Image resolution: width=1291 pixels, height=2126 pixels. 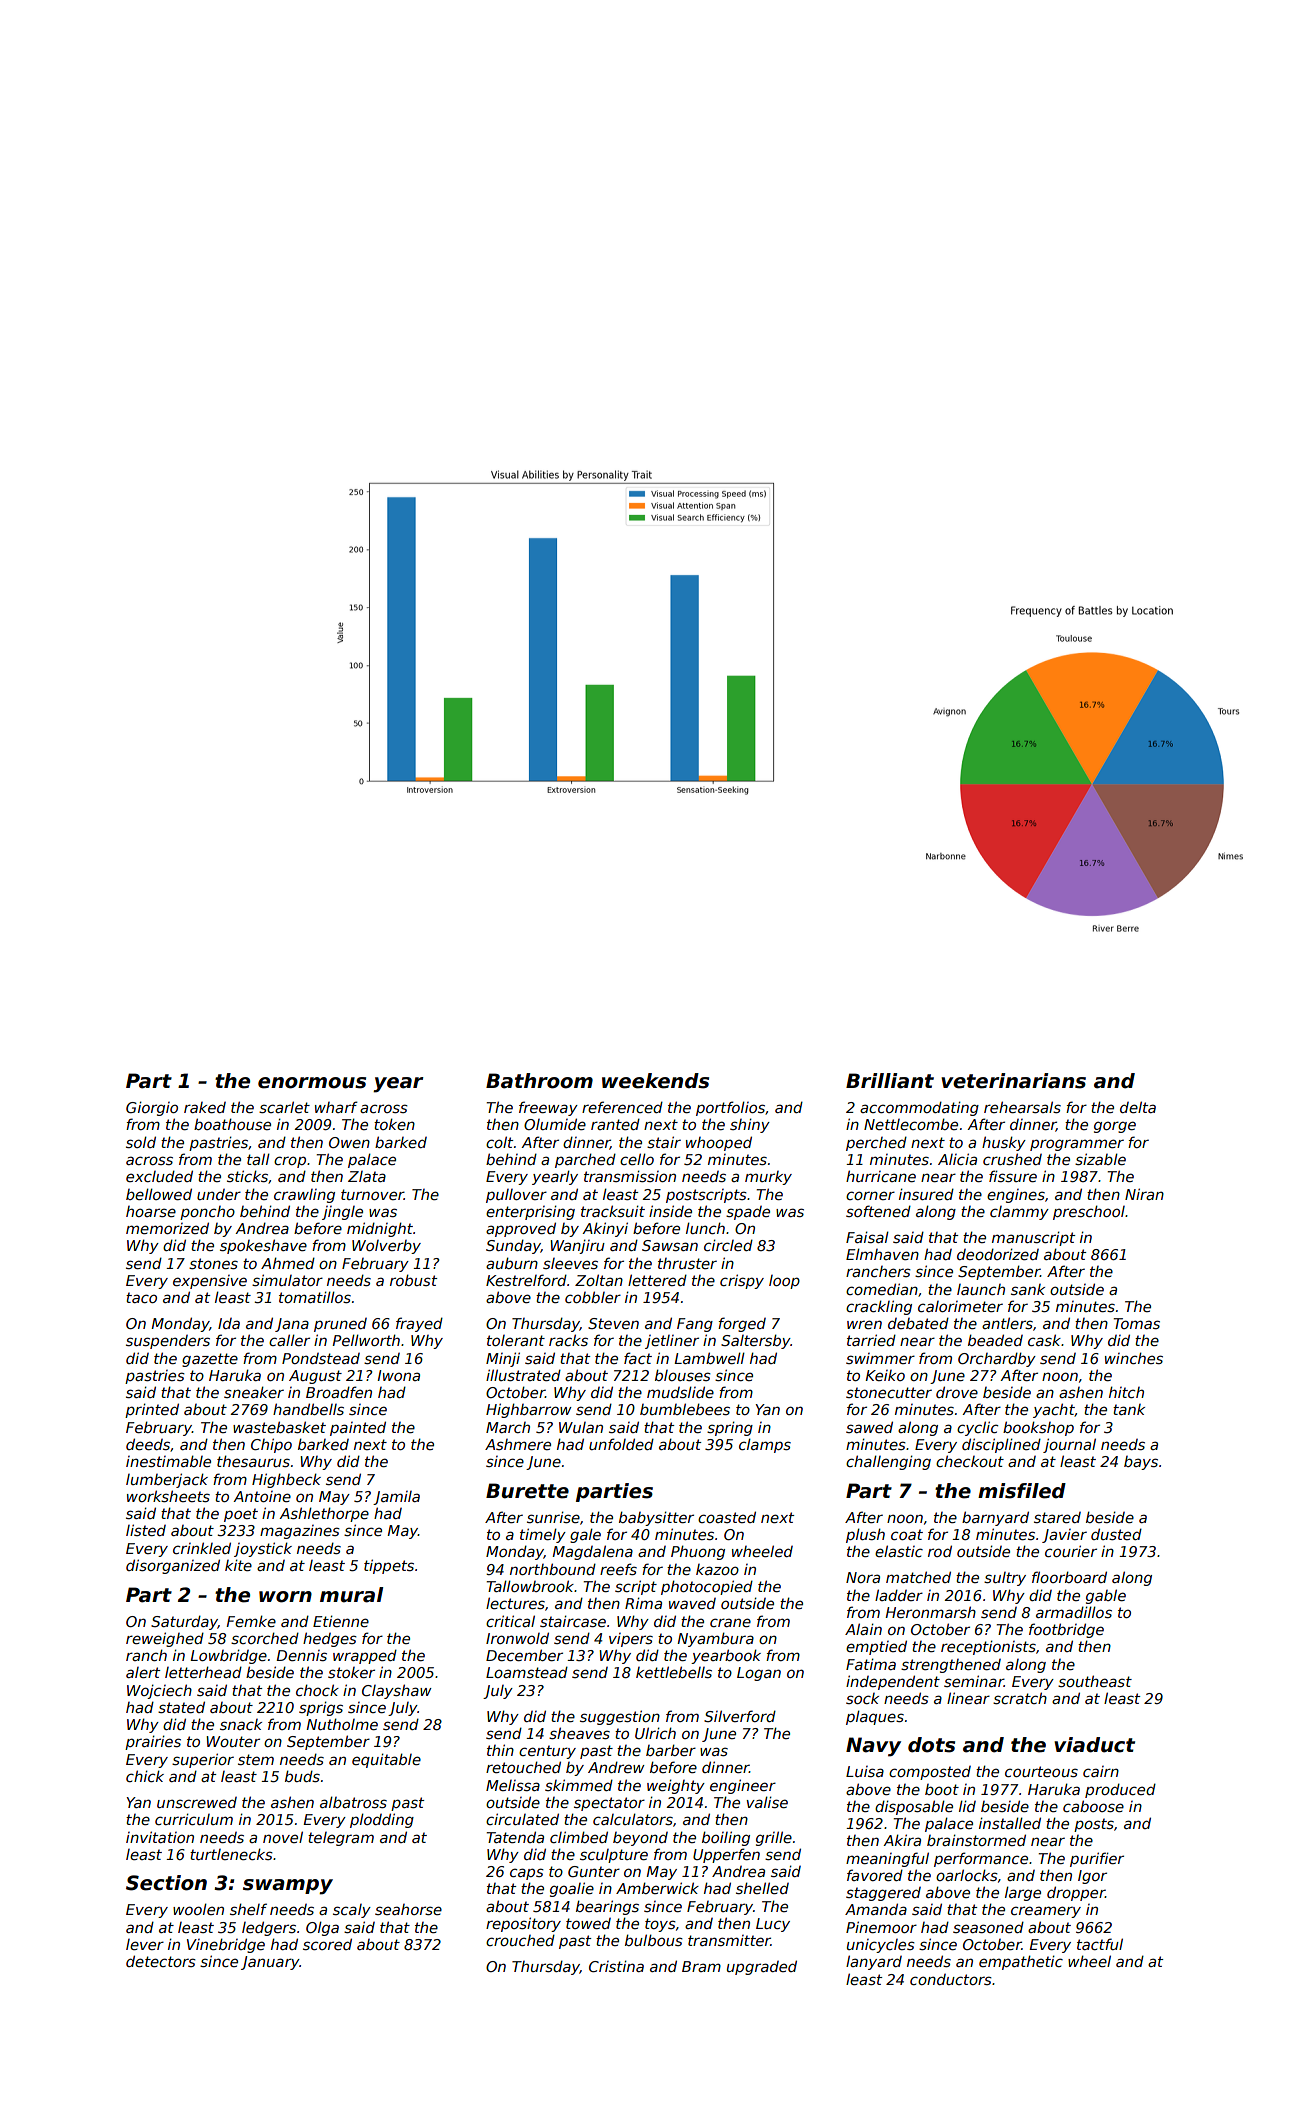 I want to click on poncho, so click(x=207, y=1213).
